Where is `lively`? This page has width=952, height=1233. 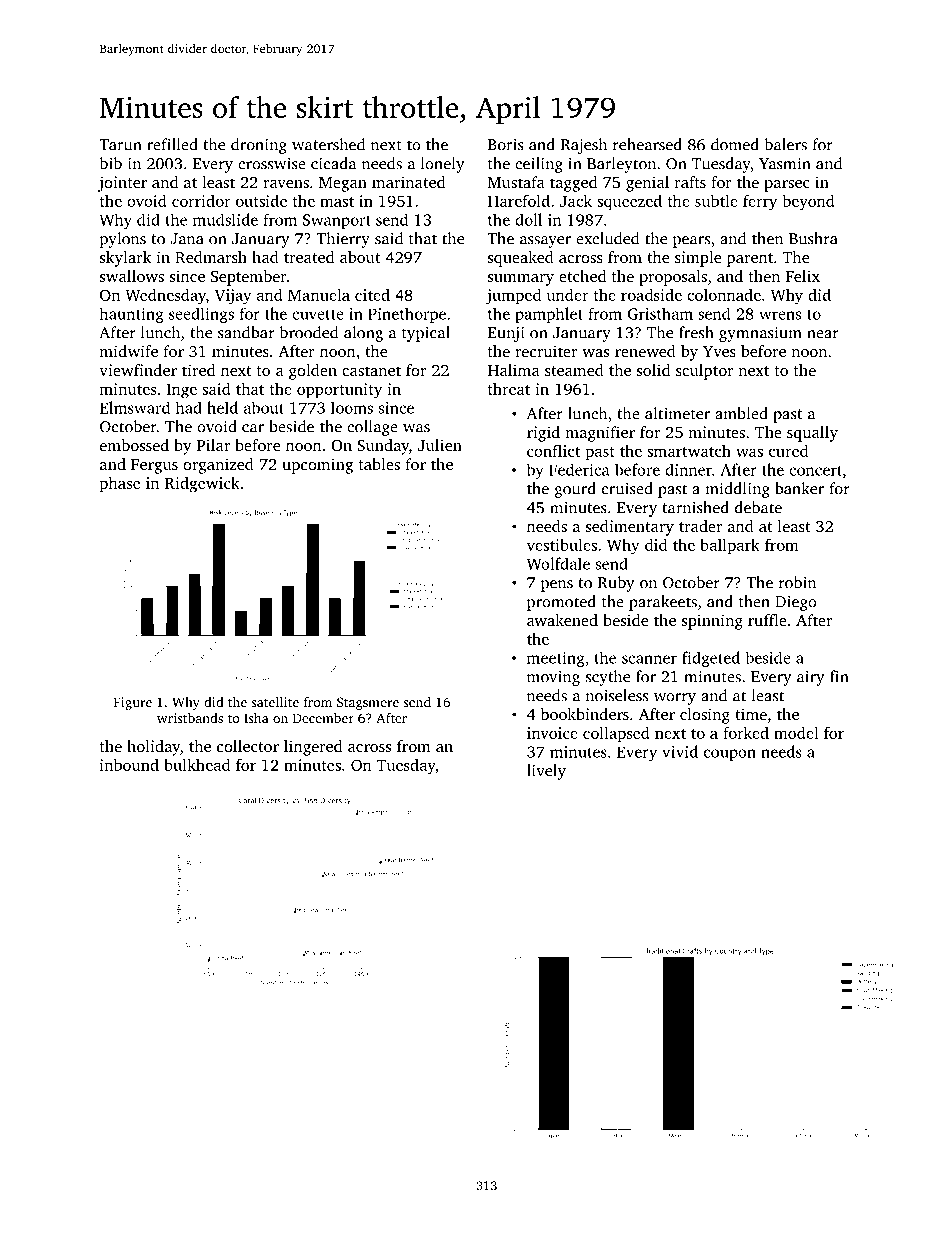
lively is located at coordinates (546, 772).
